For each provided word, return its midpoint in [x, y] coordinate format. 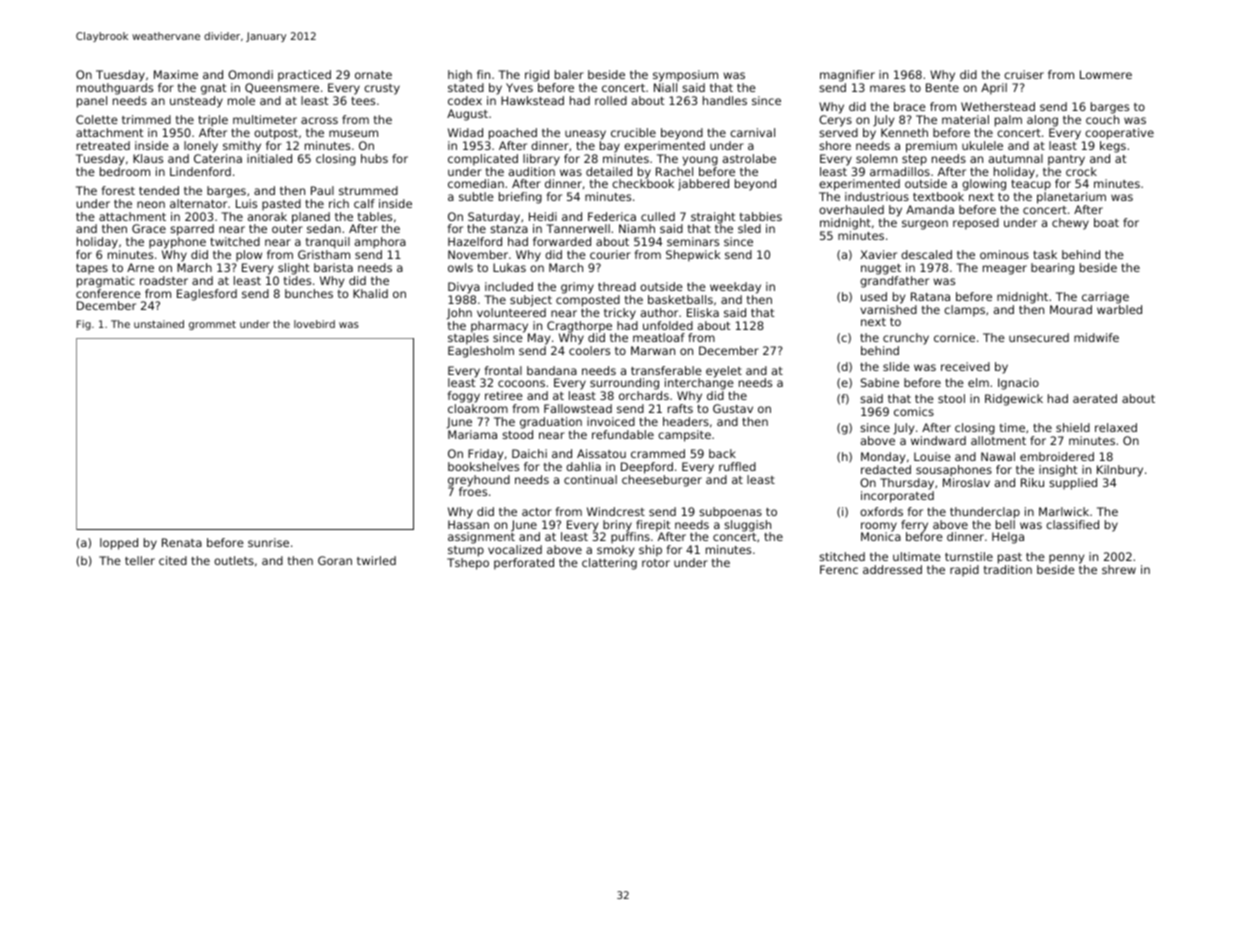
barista [333, 267]
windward [938, 440]
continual [590, 479]
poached [513, 134]
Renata [182, 542]
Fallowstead [578, 408]
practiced [304, 76]
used [874, 296]
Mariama [472, 434]
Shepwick [693, 256]
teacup [1031, 185]
